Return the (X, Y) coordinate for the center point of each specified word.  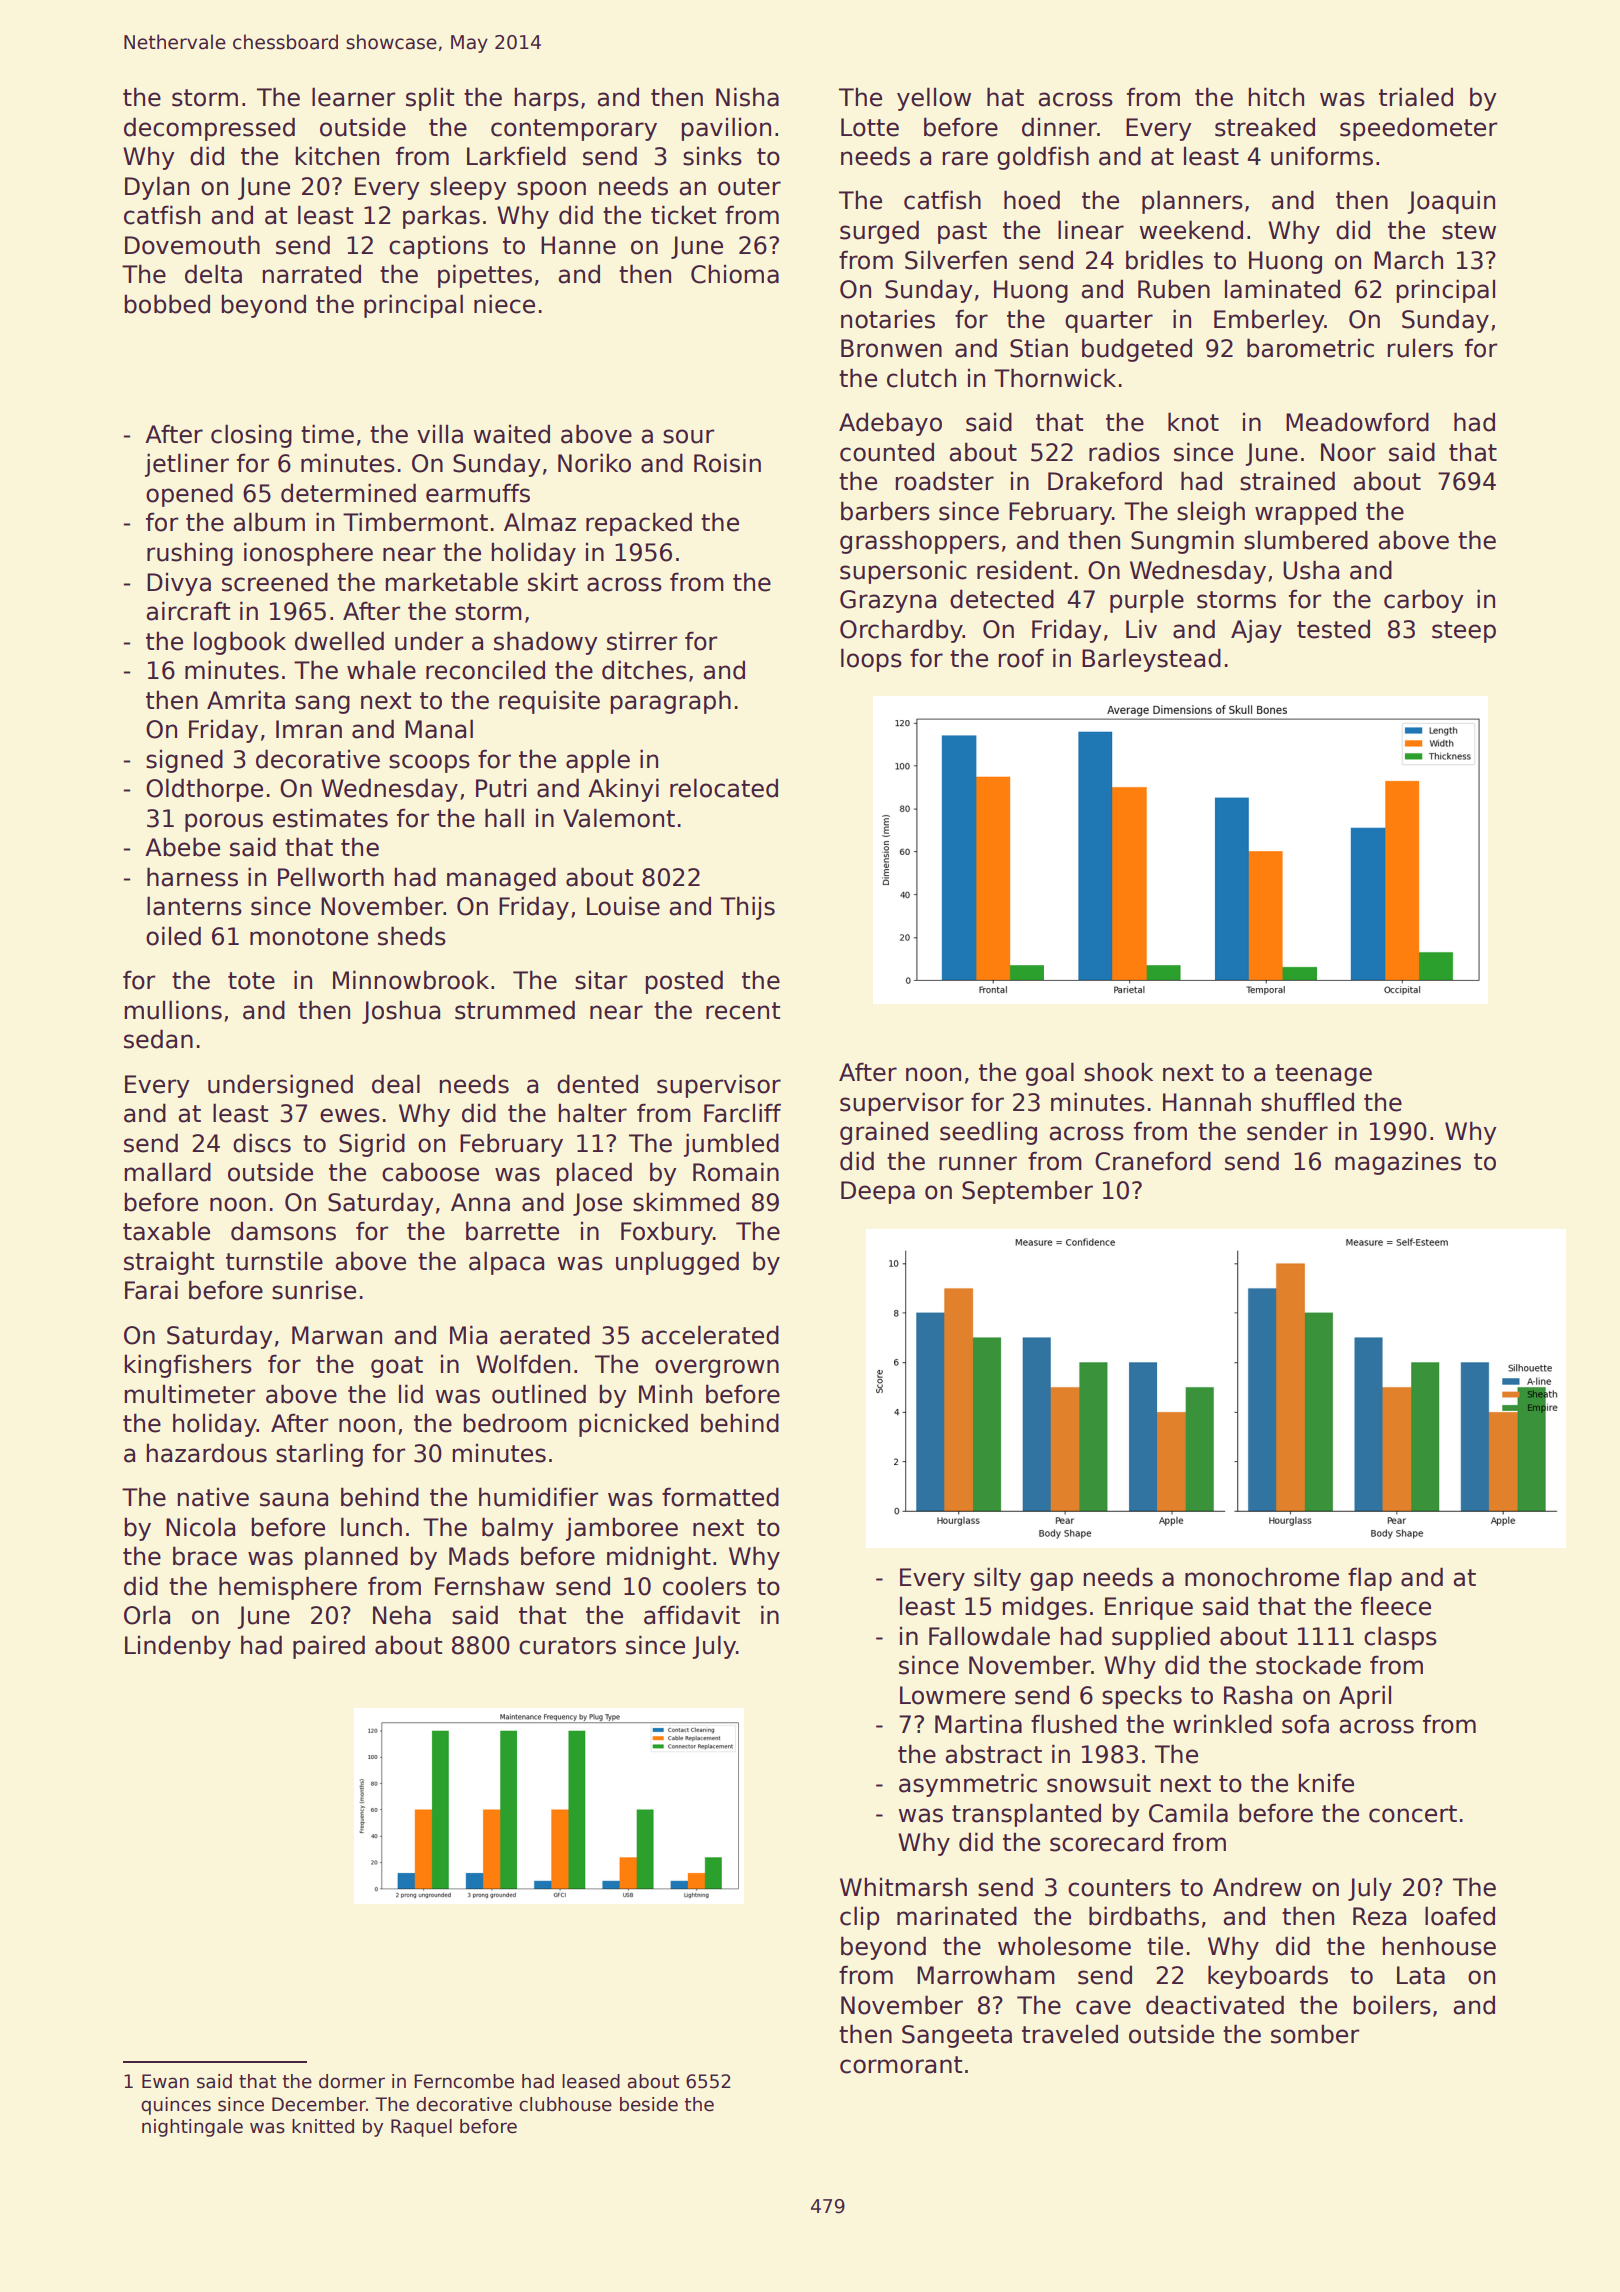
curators (567, 1646)
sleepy (468, 188)
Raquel (421, 2128)
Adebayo (890, 424)
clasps (1400, 1638)
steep (1464, 632)
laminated (1282, 289)
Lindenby (178, 1647)
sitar (601, 980)
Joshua (401, 1012)
